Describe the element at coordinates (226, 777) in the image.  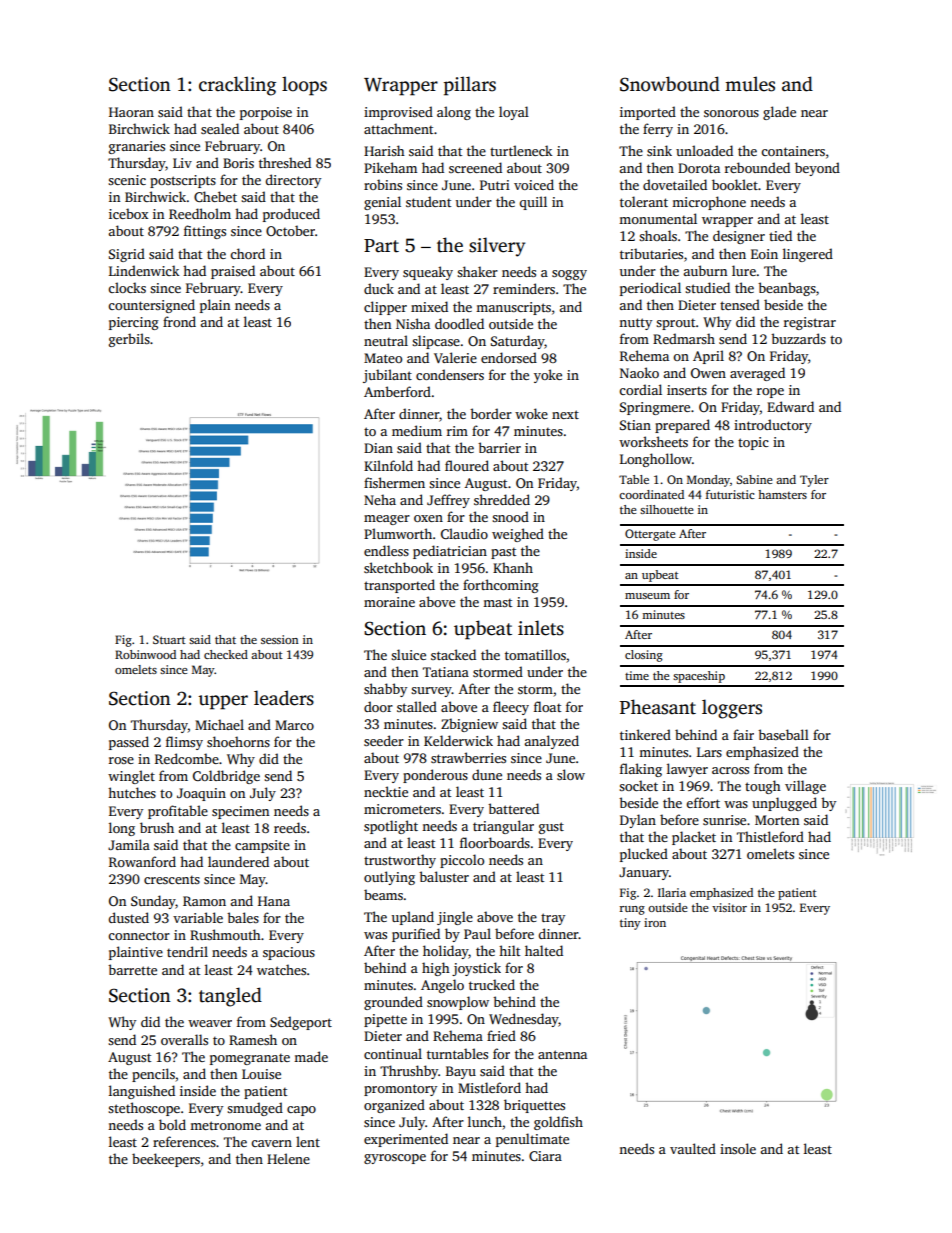
I see `Coldbridge` at that location.
